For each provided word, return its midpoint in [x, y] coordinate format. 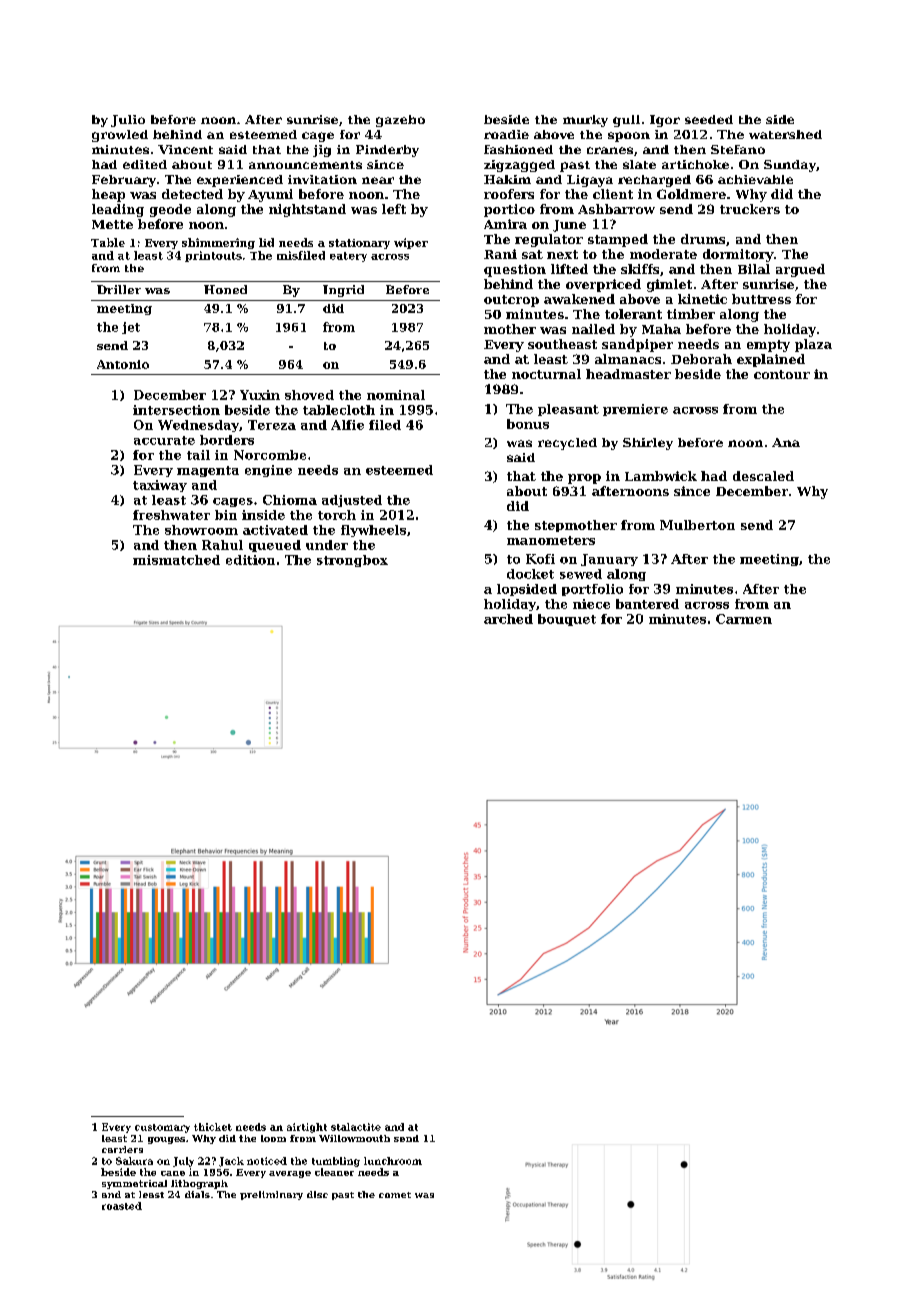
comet [395, 1195]
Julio [128, 121]
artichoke [695, 164]
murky [585, 121]
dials [197, 1194]
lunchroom [393, 1161]
